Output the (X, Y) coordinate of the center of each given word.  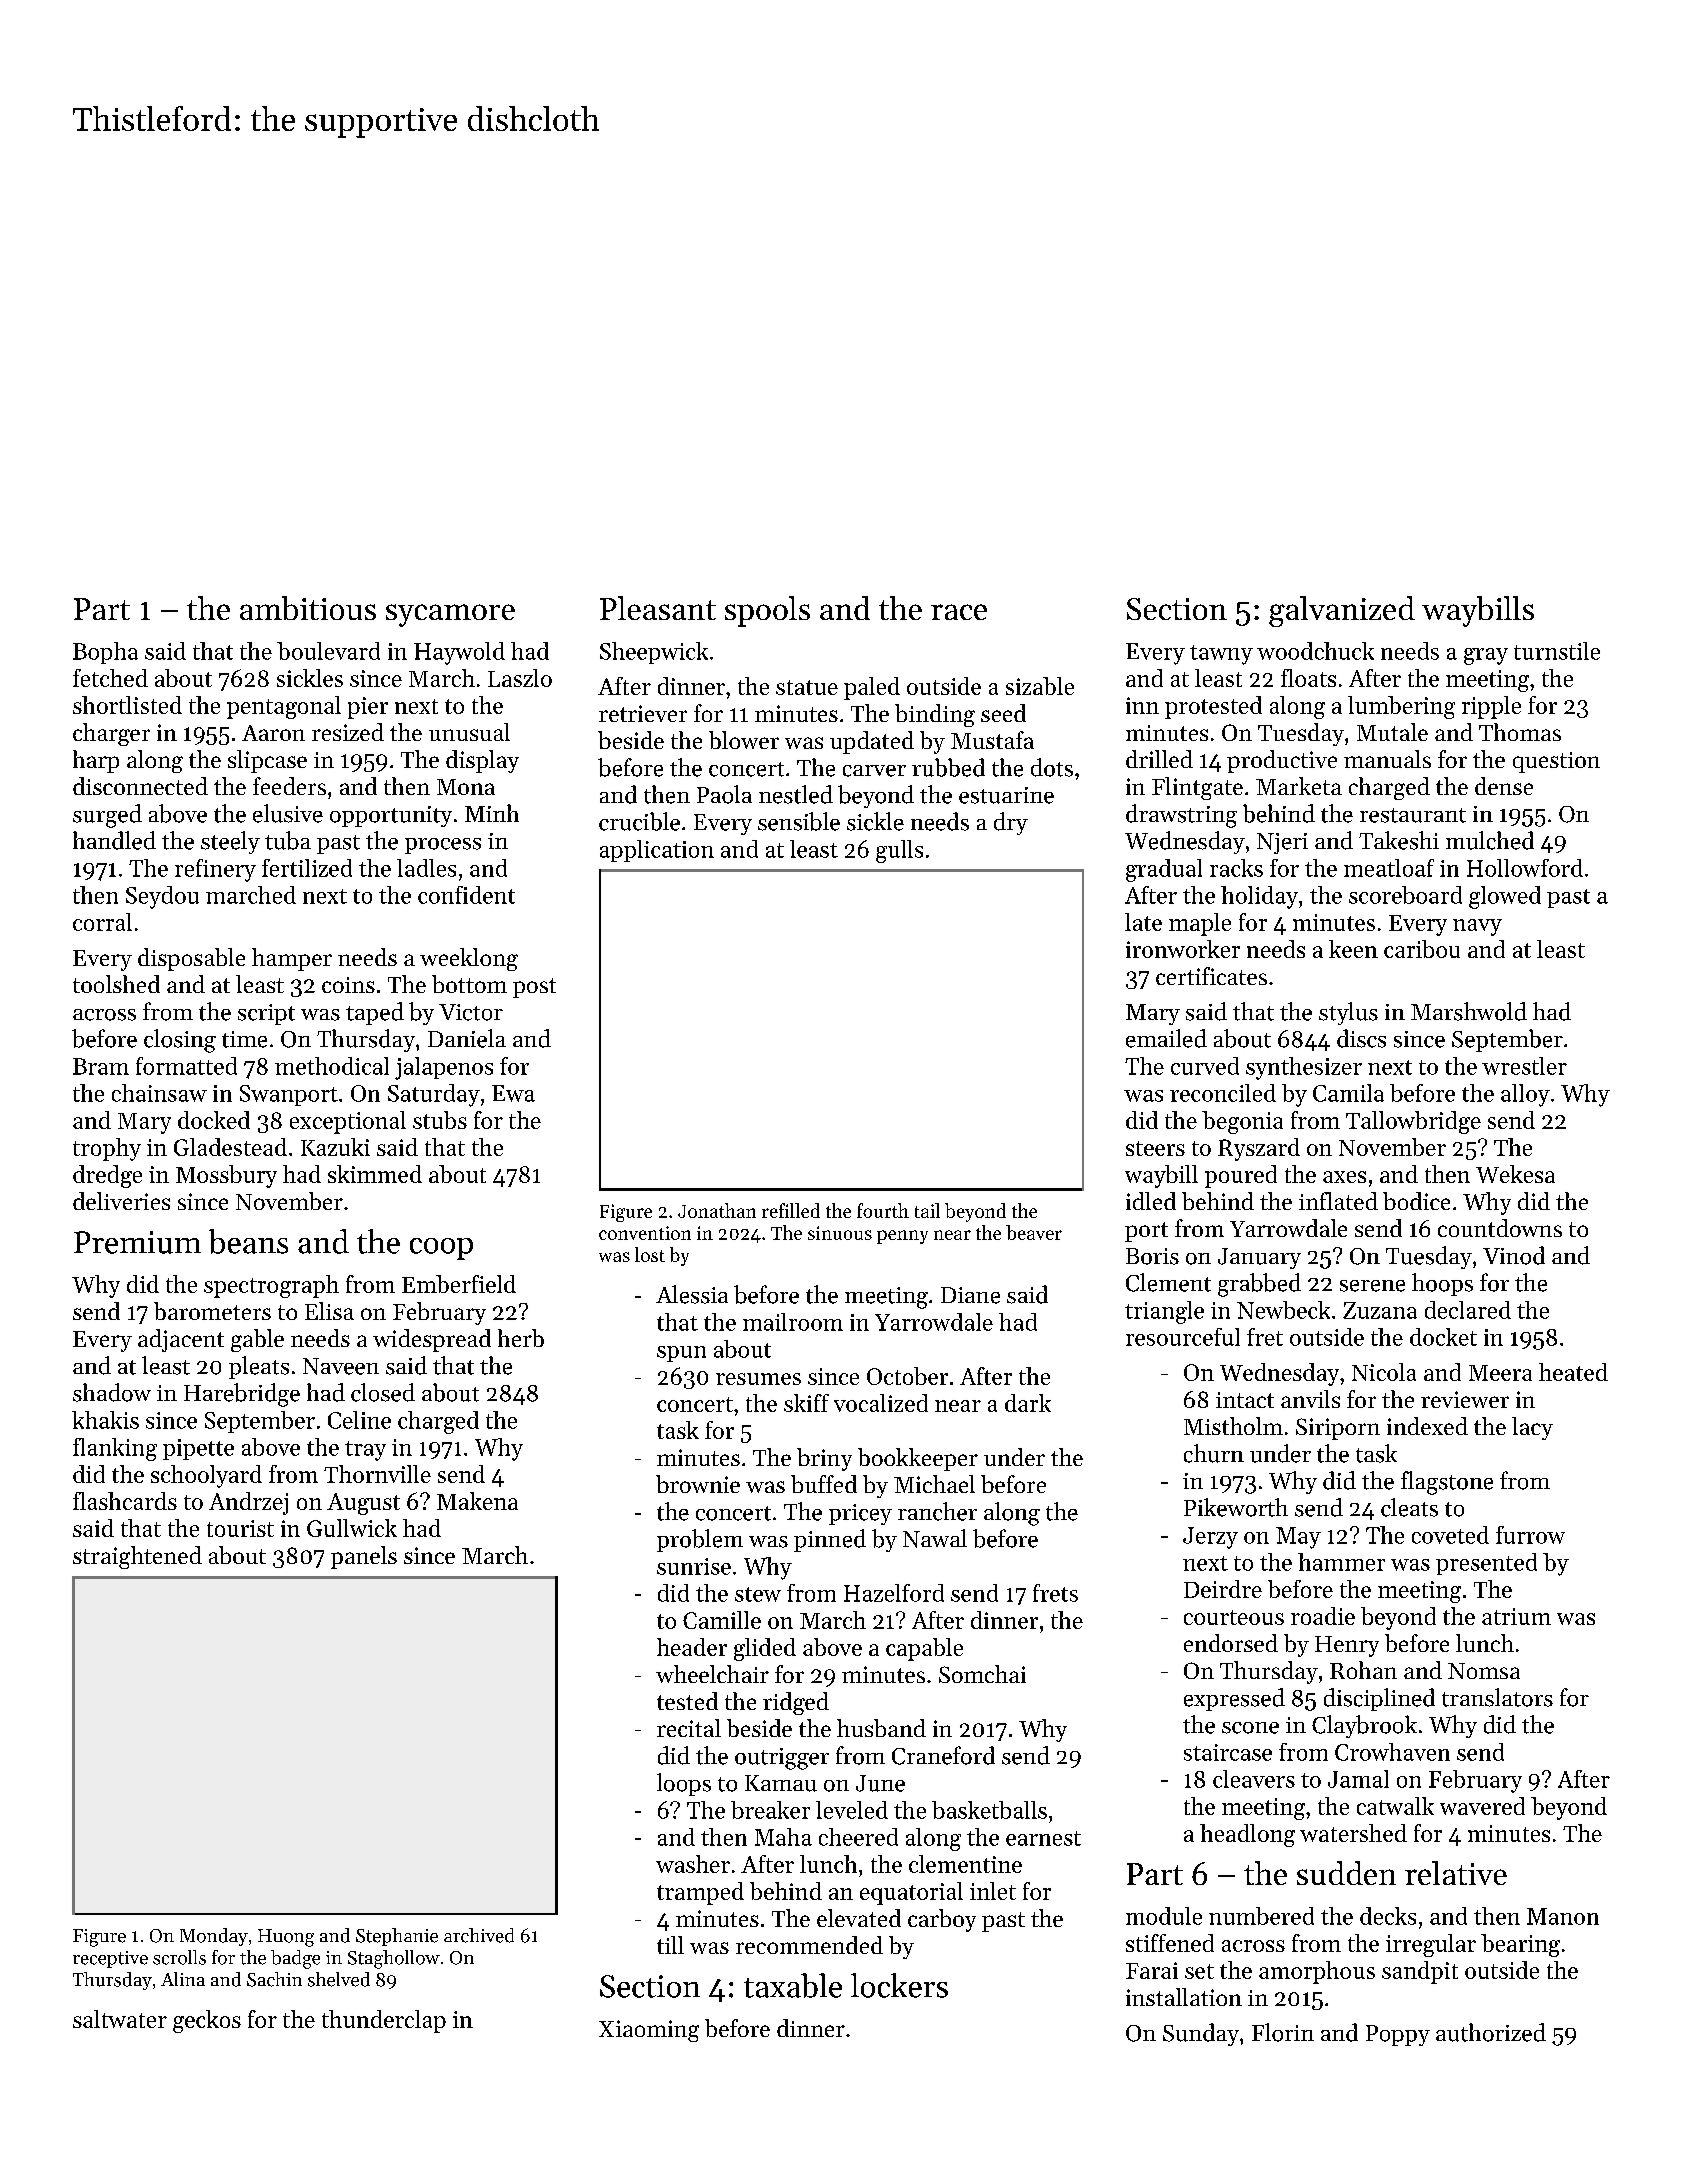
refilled (791, 1210)
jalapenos (444, 1068)
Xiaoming (649, 2031)
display (482, 761)
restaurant (1413, 815)
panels (364, 1557)
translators (1497, 1697)
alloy (1525, 1095)
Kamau (781, 1783)
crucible (639, 821)
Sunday (1201, 2034)
